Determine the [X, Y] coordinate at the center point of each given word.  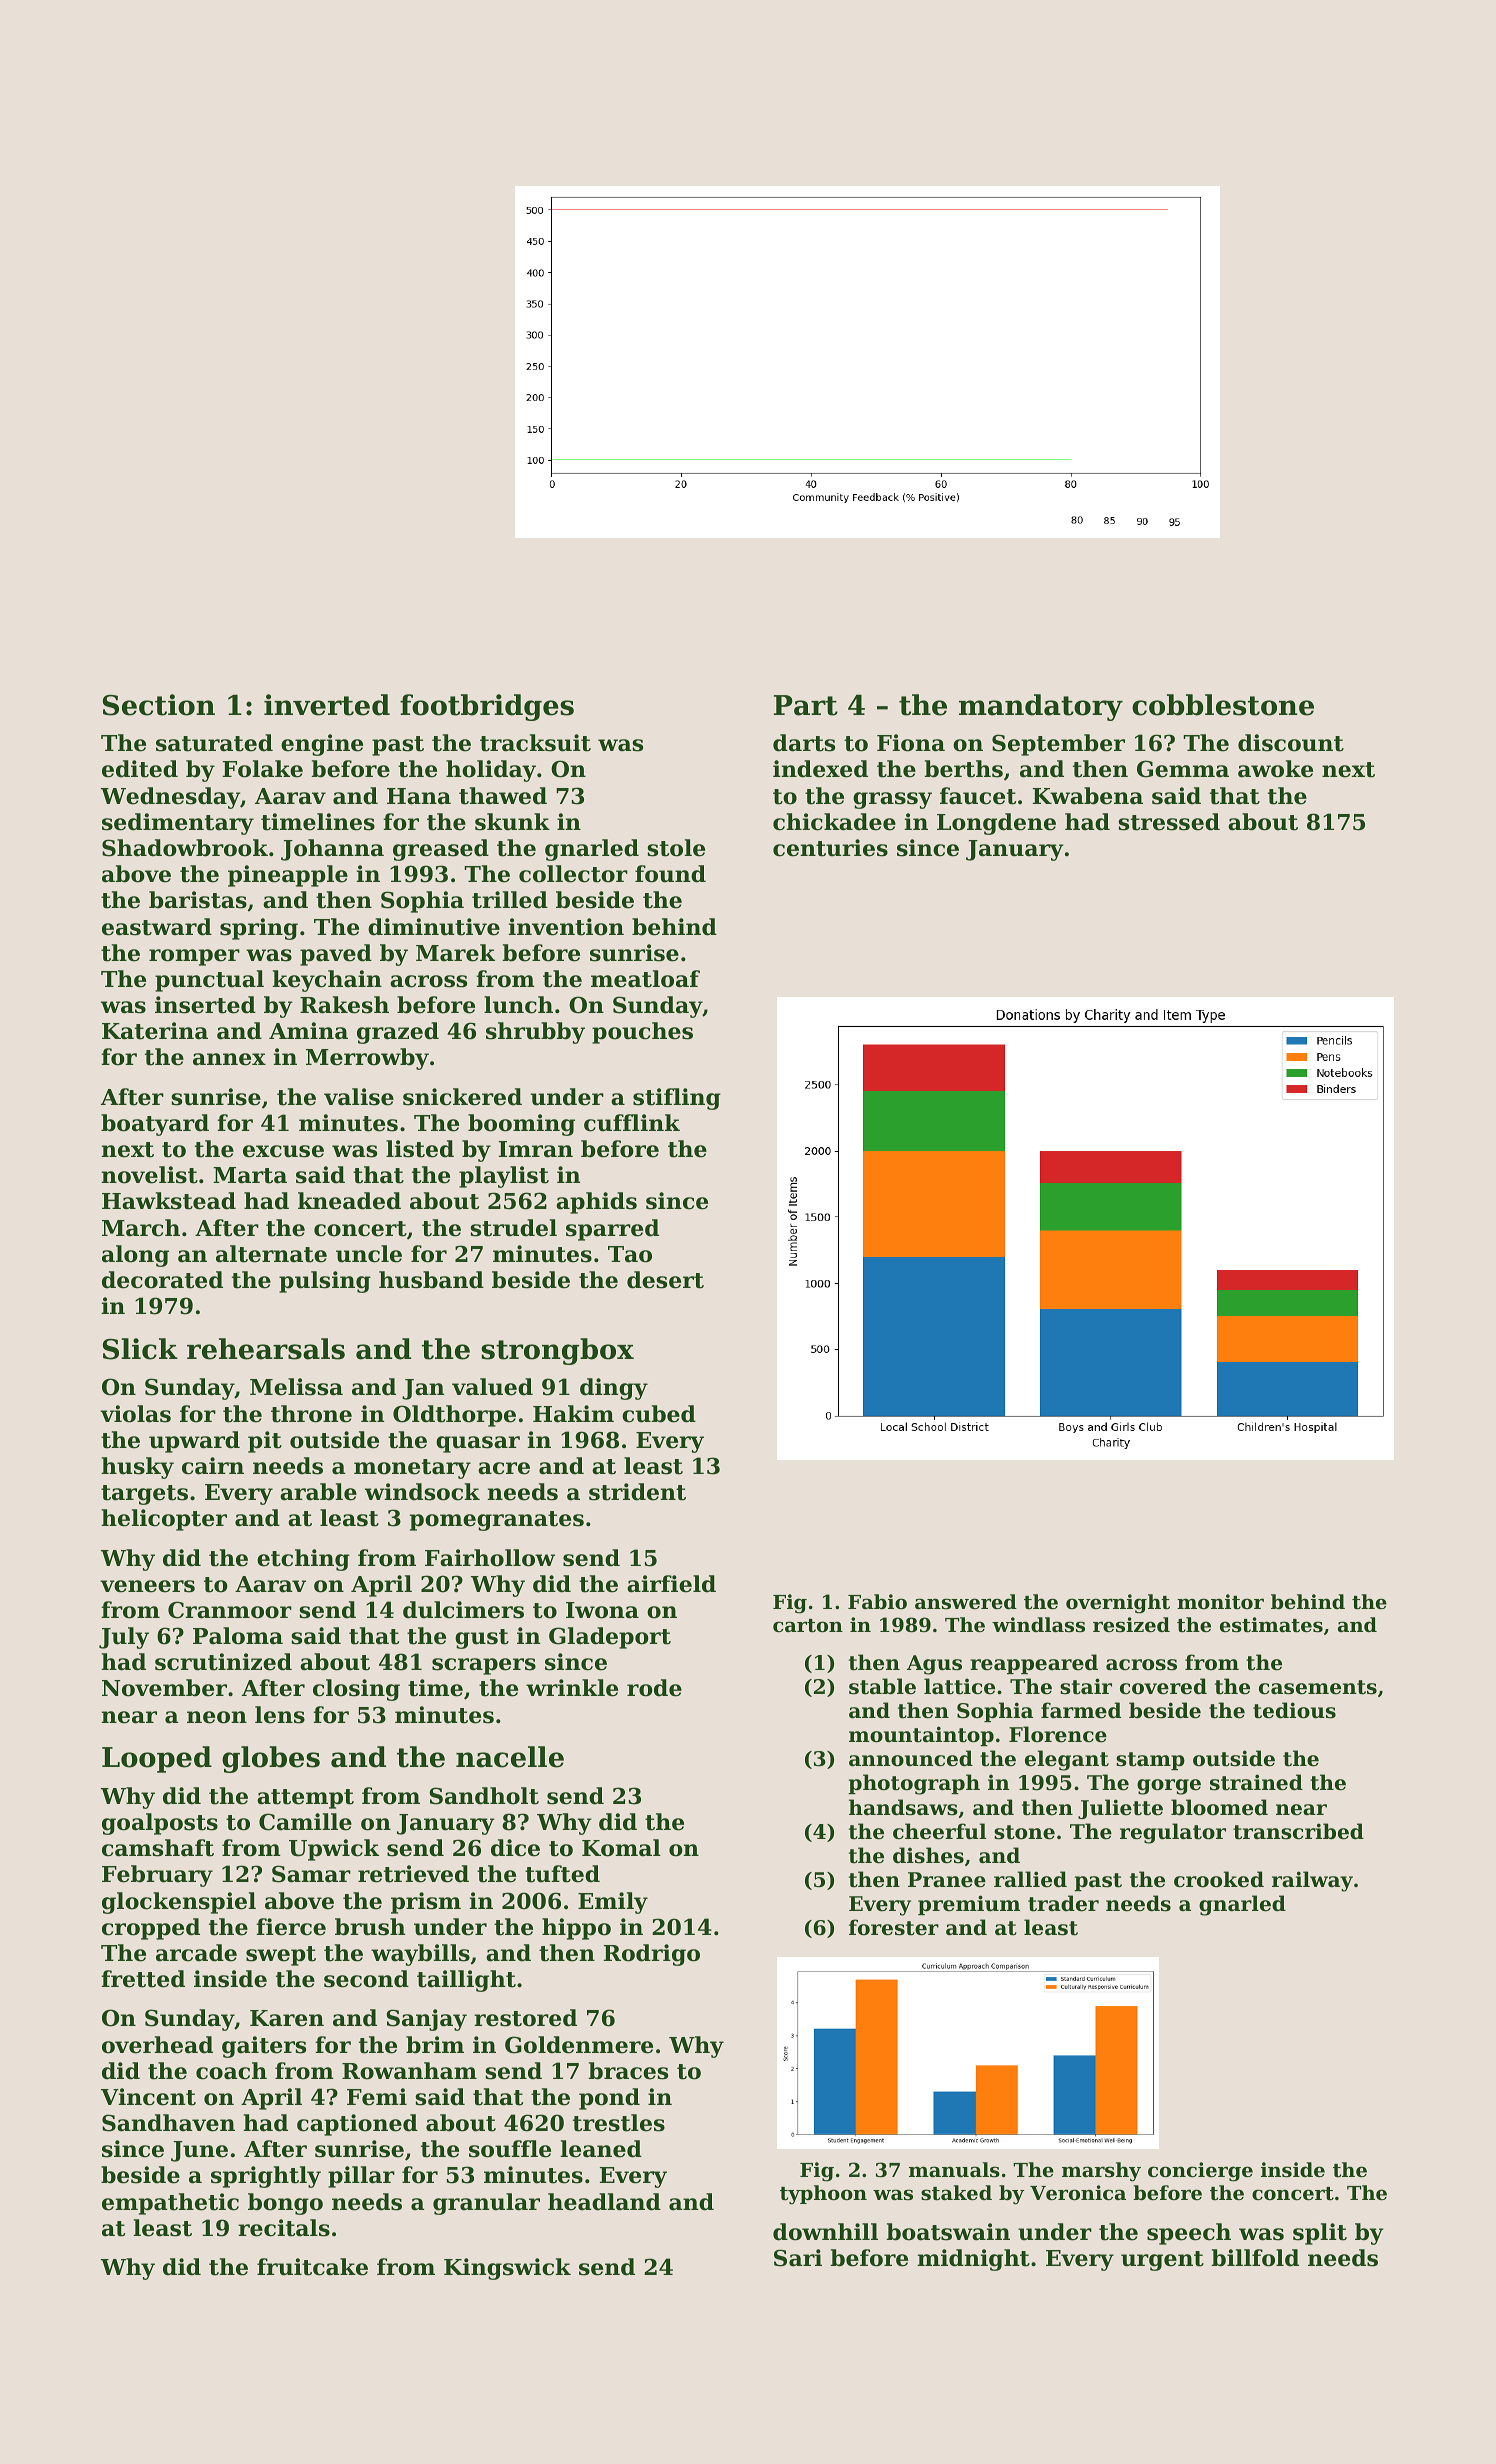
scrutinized [223, 1662]
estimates [1271, 1625]
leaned [601, 2149]
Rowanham [409, 2071]
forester [894, 1927]
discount [1291, 743]
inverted [327, 705]
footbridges [487, 707]
